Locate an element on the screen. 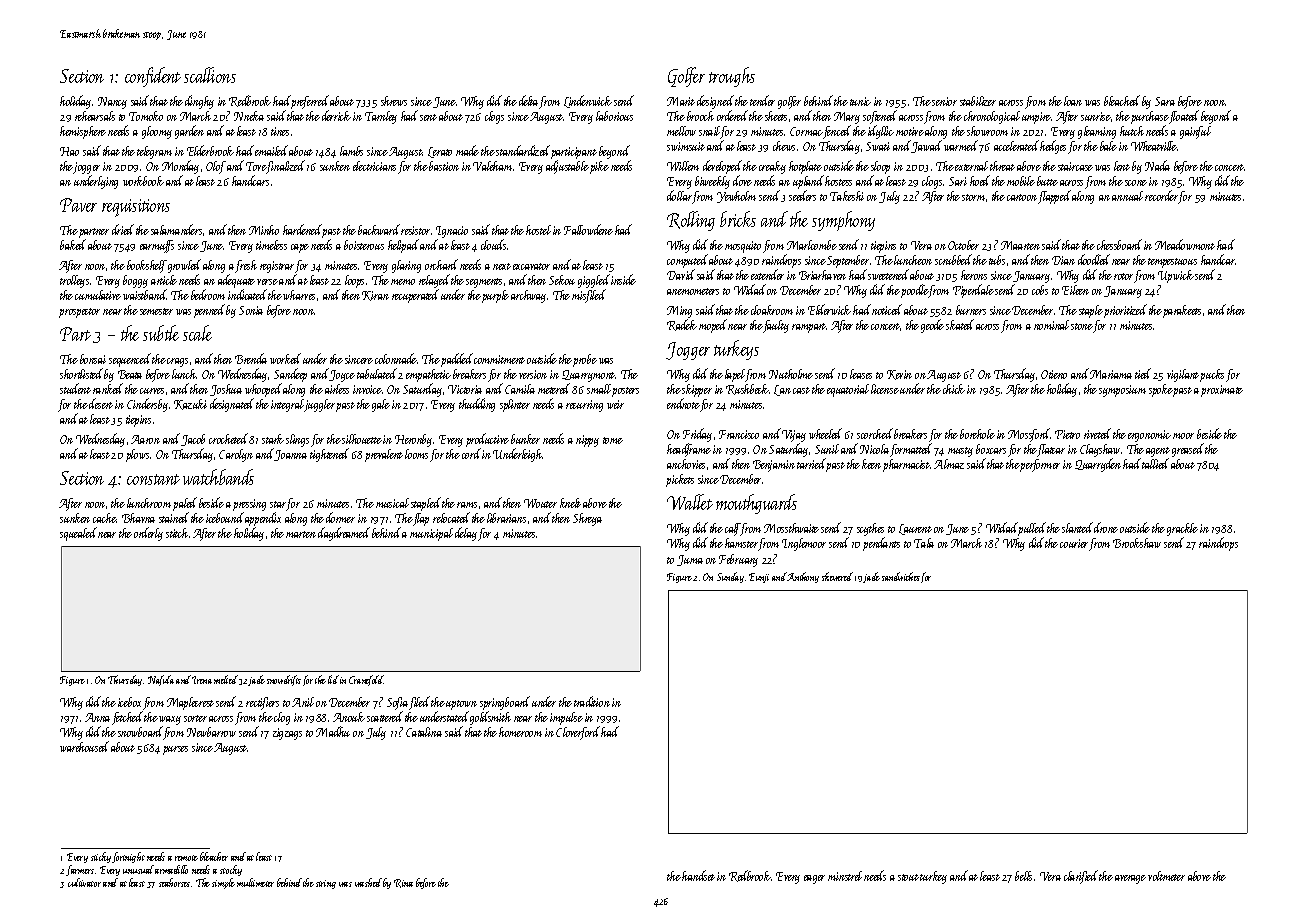 The height and width of the screenshot is (924, 1308). eager is located at coordinates (814, 879).
